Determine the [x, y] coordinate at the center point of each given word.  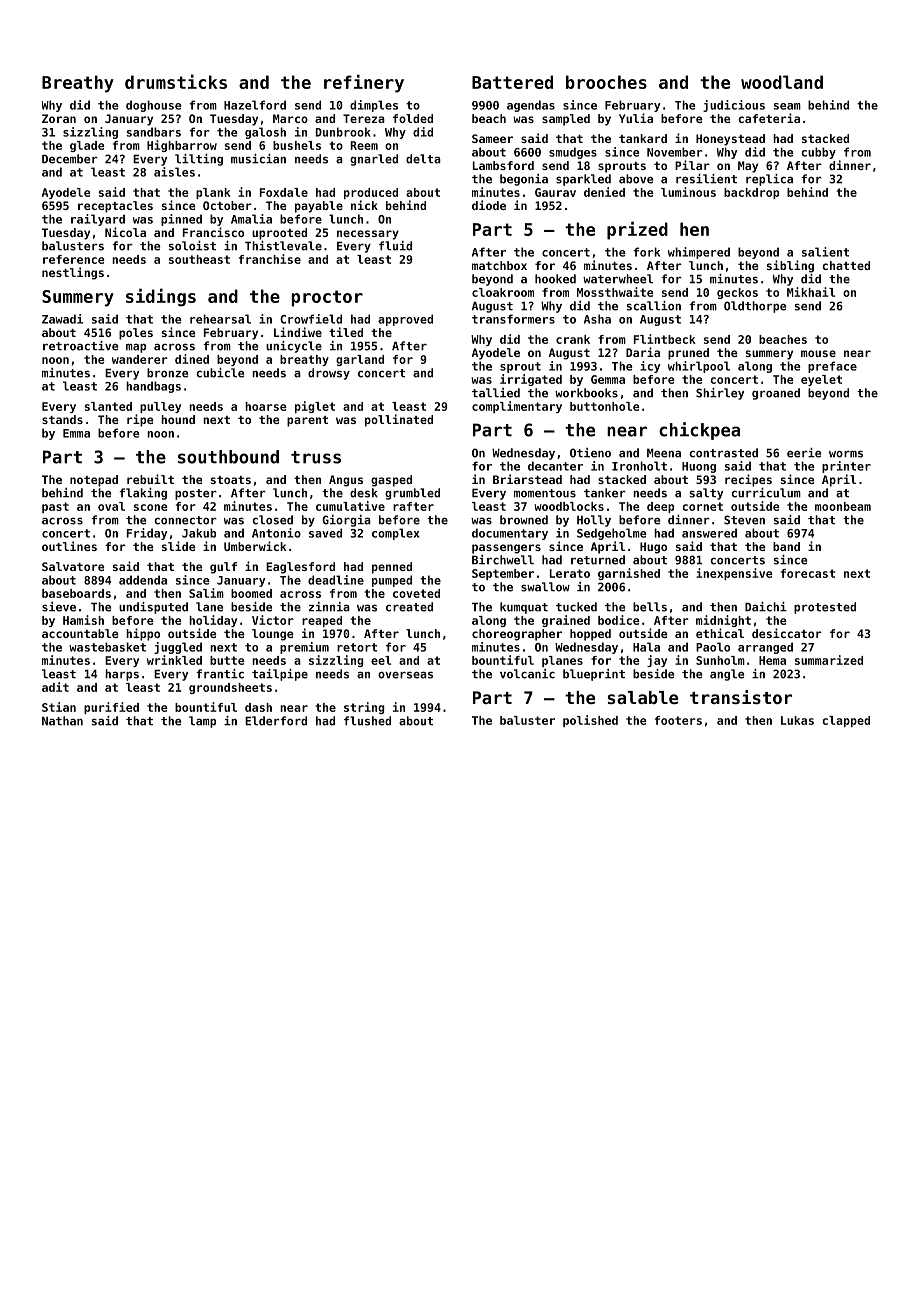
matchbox [499, 265]
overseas [405, 675]
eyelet [821, 380]
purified [111, 708]
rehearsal [220, 319]
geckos [737, 293]
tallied [496, 393]
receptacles [115, 207]
